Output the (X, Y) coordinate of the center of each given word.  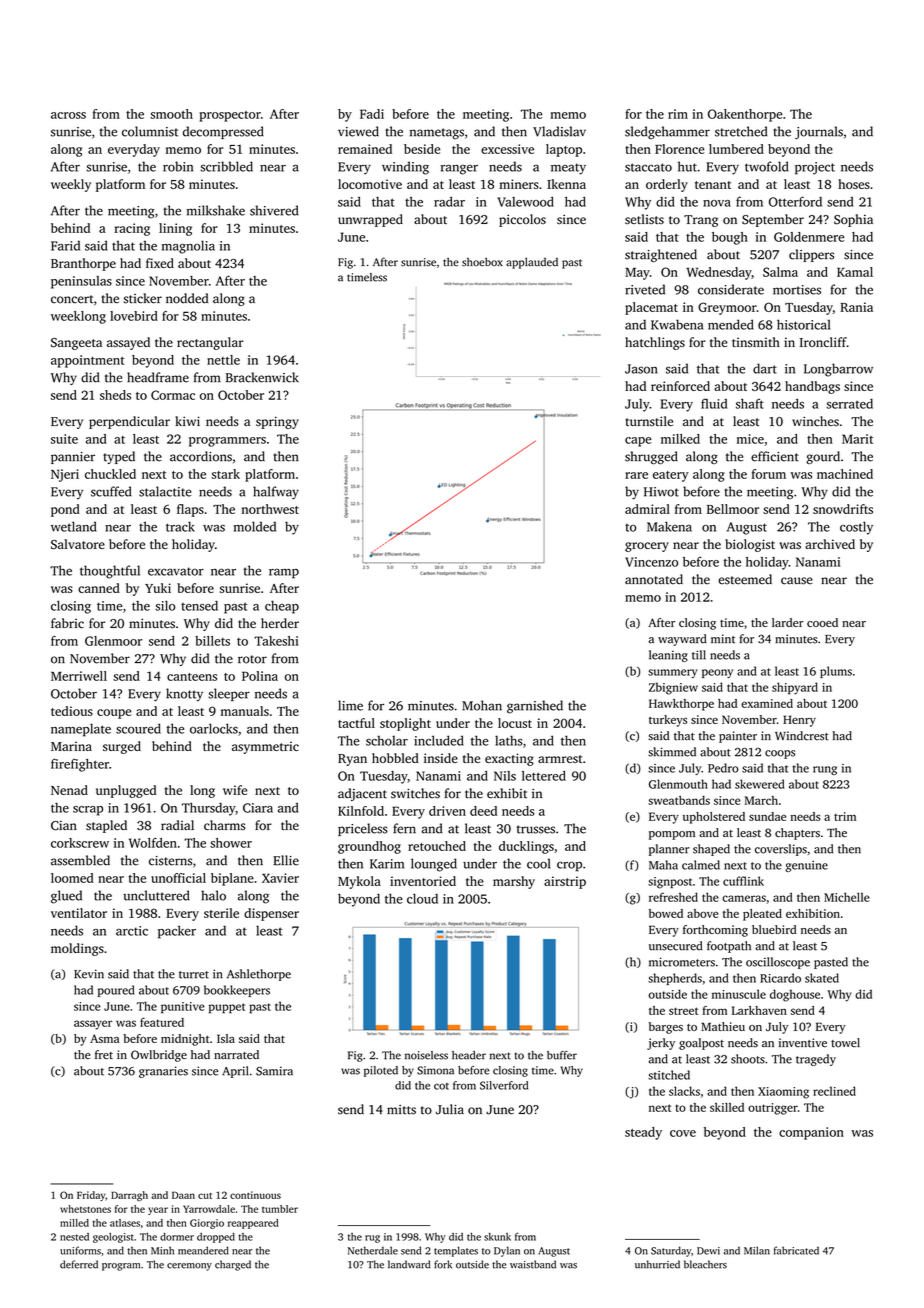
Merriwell (79, 676)
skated (822, 978)
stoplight (405, 724)
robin (178, 166)
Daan (183, 1195)
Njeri (65, 475)
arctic (132, 931)
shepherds (675, 979)
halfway (276, 493)
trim (845, 816)
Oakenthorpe (745, 115)
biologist (750, 545)
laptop (564, 150)
